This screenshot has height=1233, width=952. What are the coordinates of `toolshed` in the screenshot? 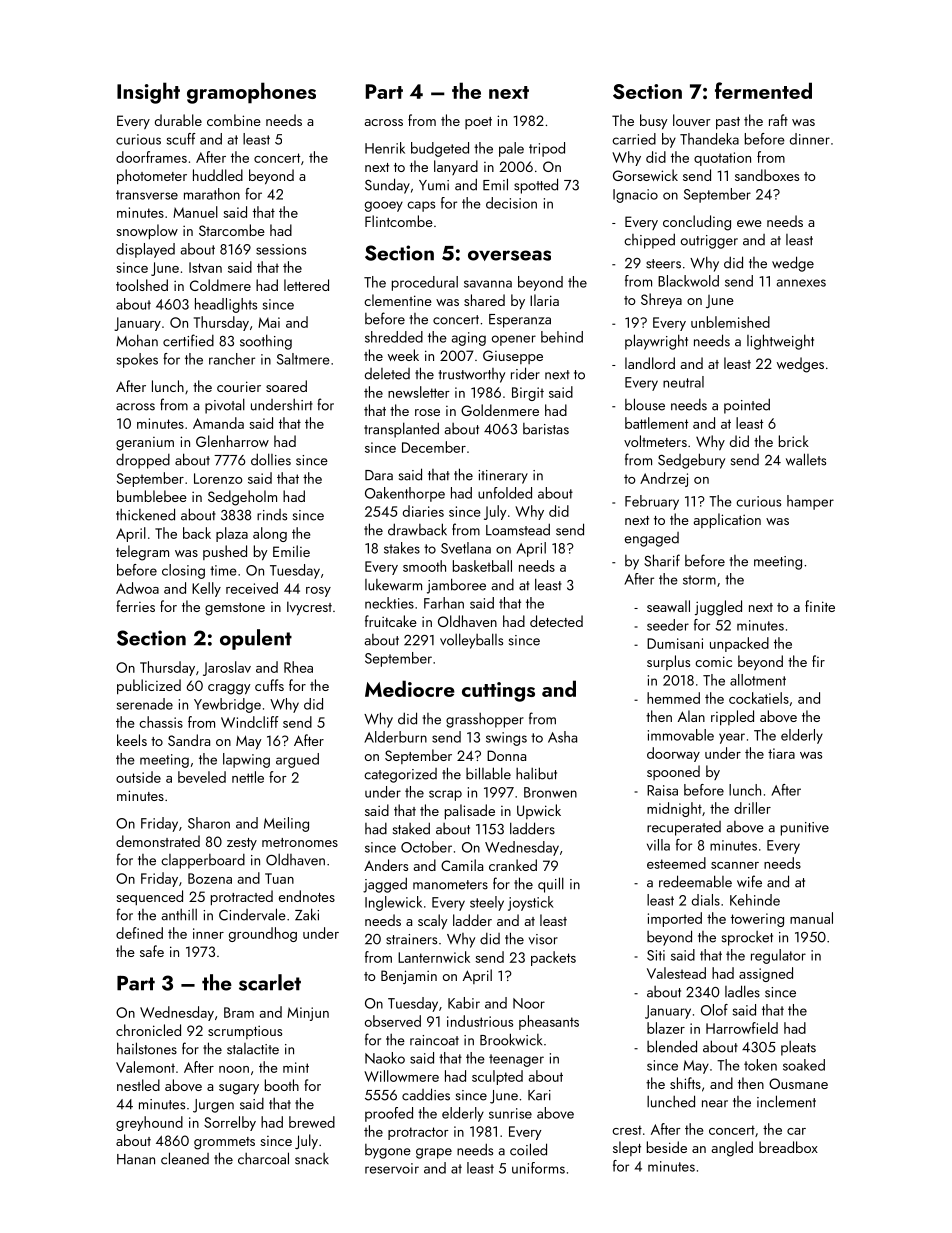 It's located at (142, 285).
